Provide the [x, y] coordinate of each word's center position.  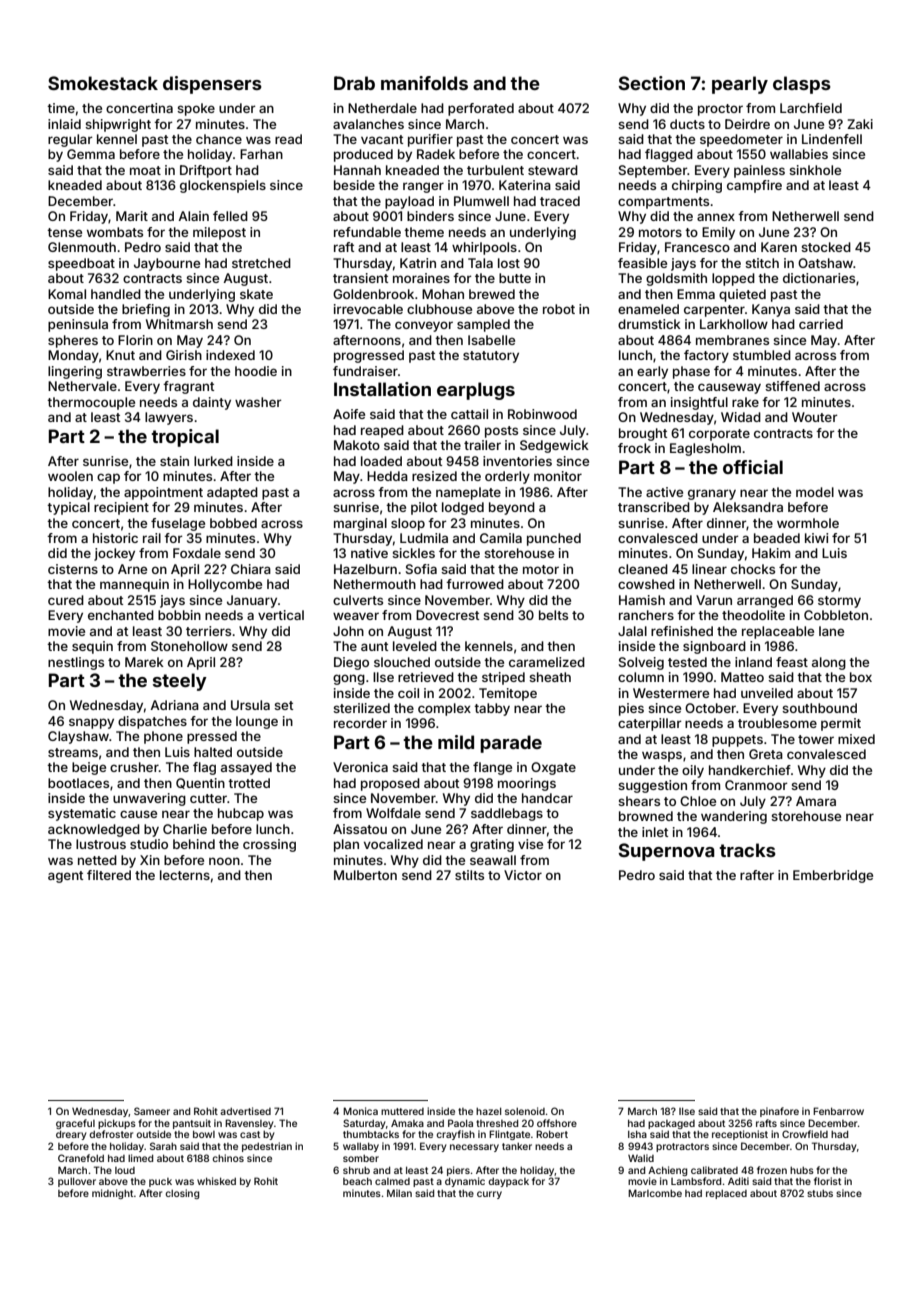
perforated [481, 109]
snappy [91, 723]
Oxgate [553, 768]
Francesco [697, 247]
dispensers [212, 85]
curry [489, 1195]
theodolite [753, 615]
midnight [113, 1194]
